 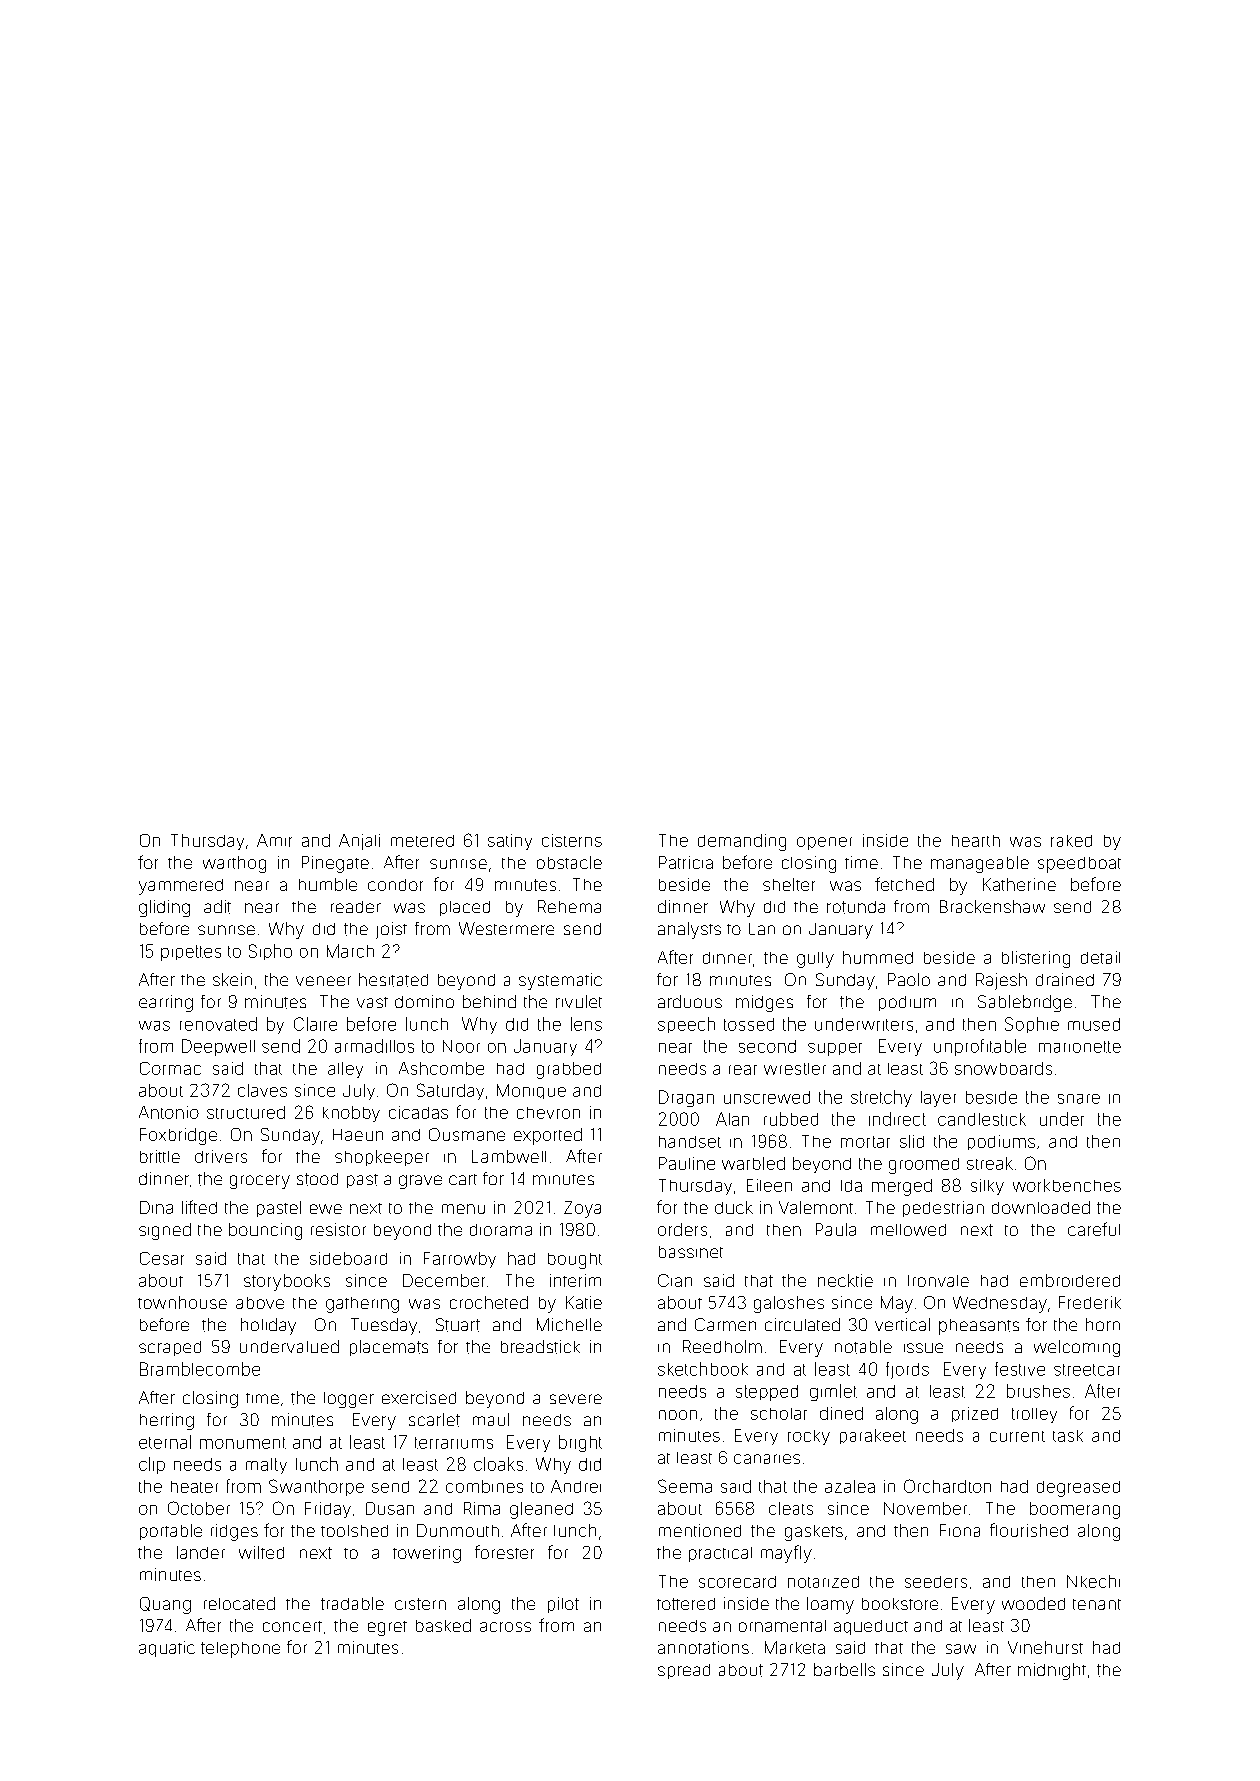 What do you see at coordinates (938, 1281) in the screenshot?
I see `Ironvale` at bounding box center [938, 1281].
